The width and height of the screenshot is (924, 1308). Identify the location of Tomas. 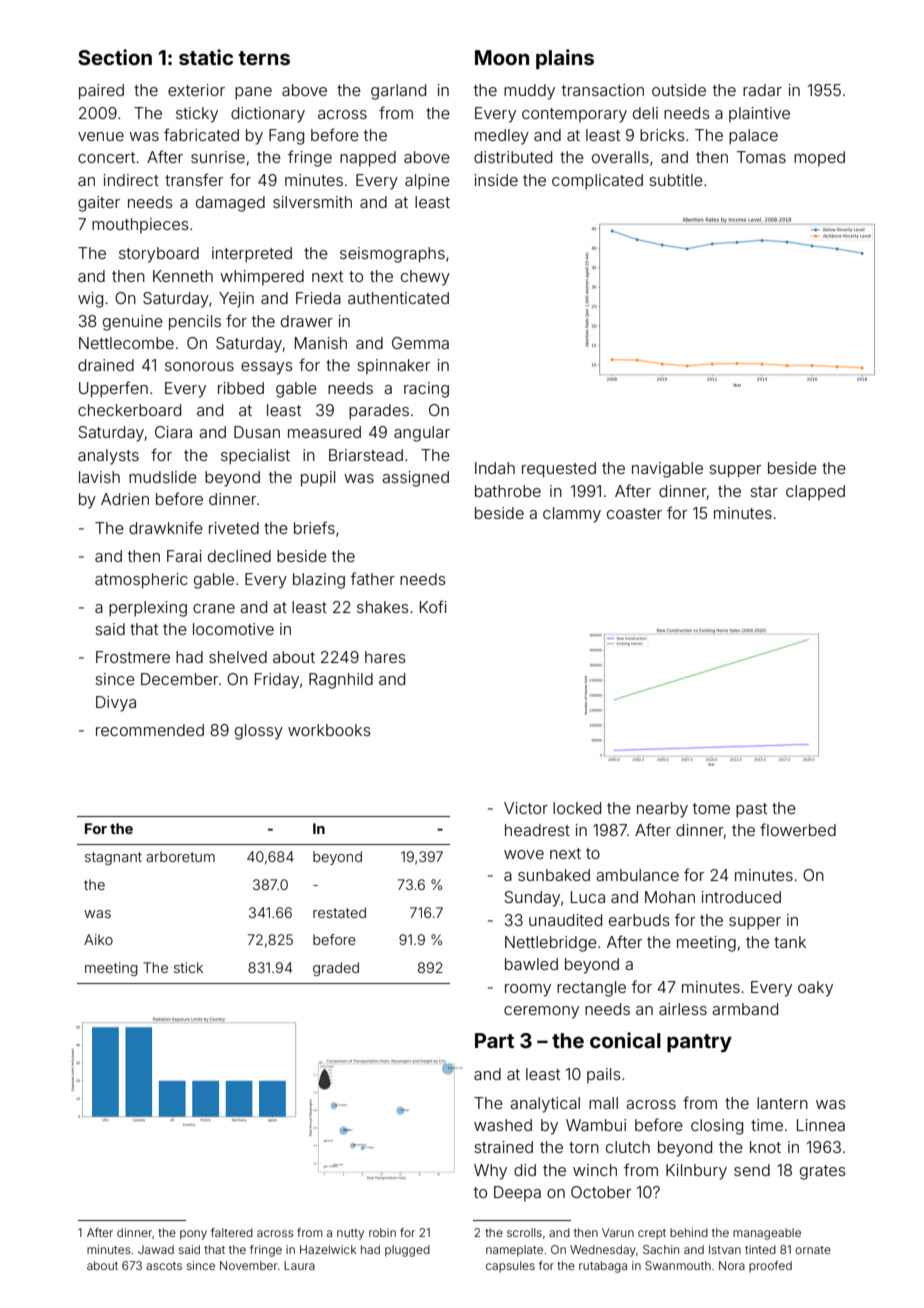
(761, 157).
